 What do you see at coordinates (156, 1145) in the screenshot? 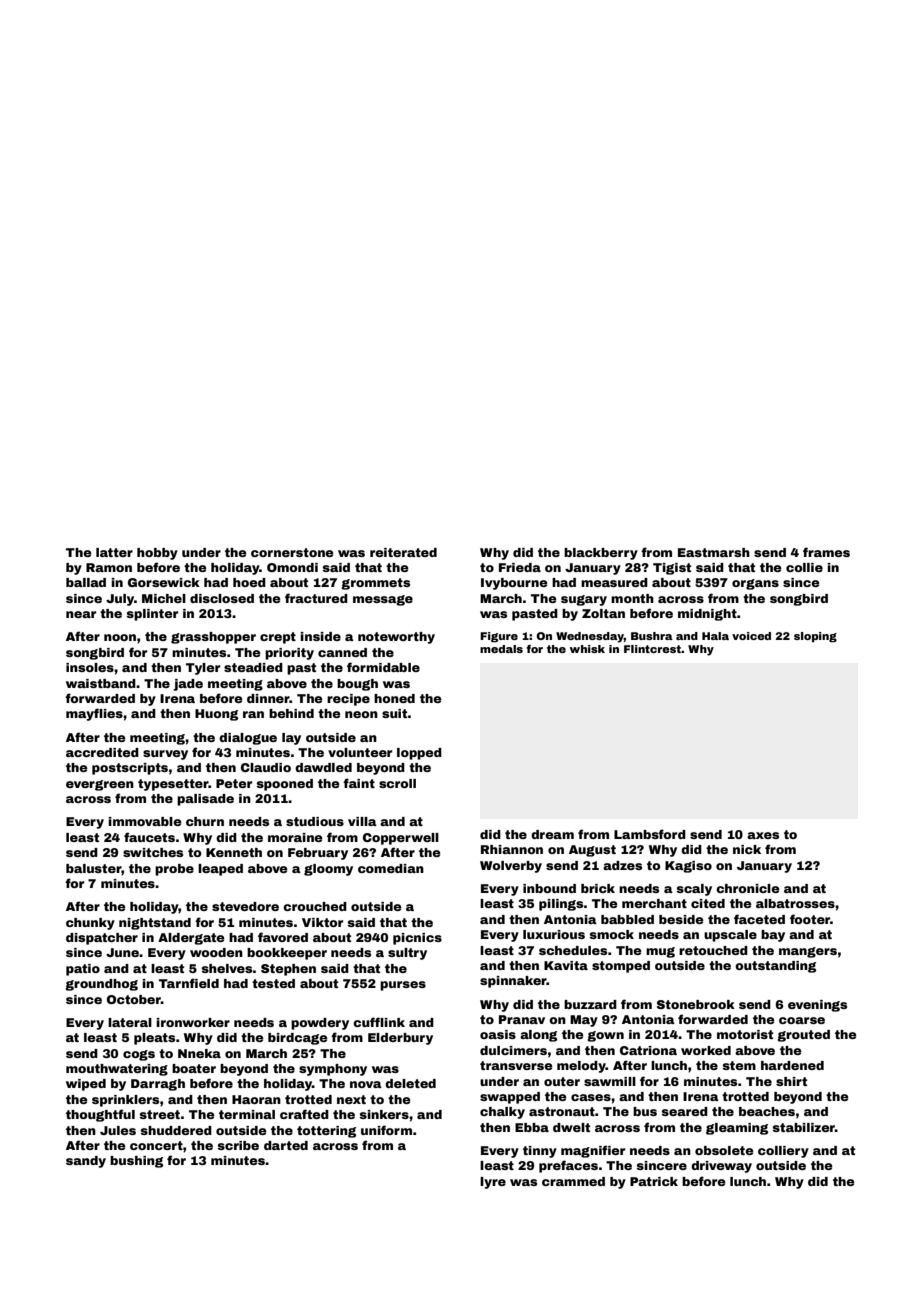
I see `concert` at bounding box center [156, 1145].
